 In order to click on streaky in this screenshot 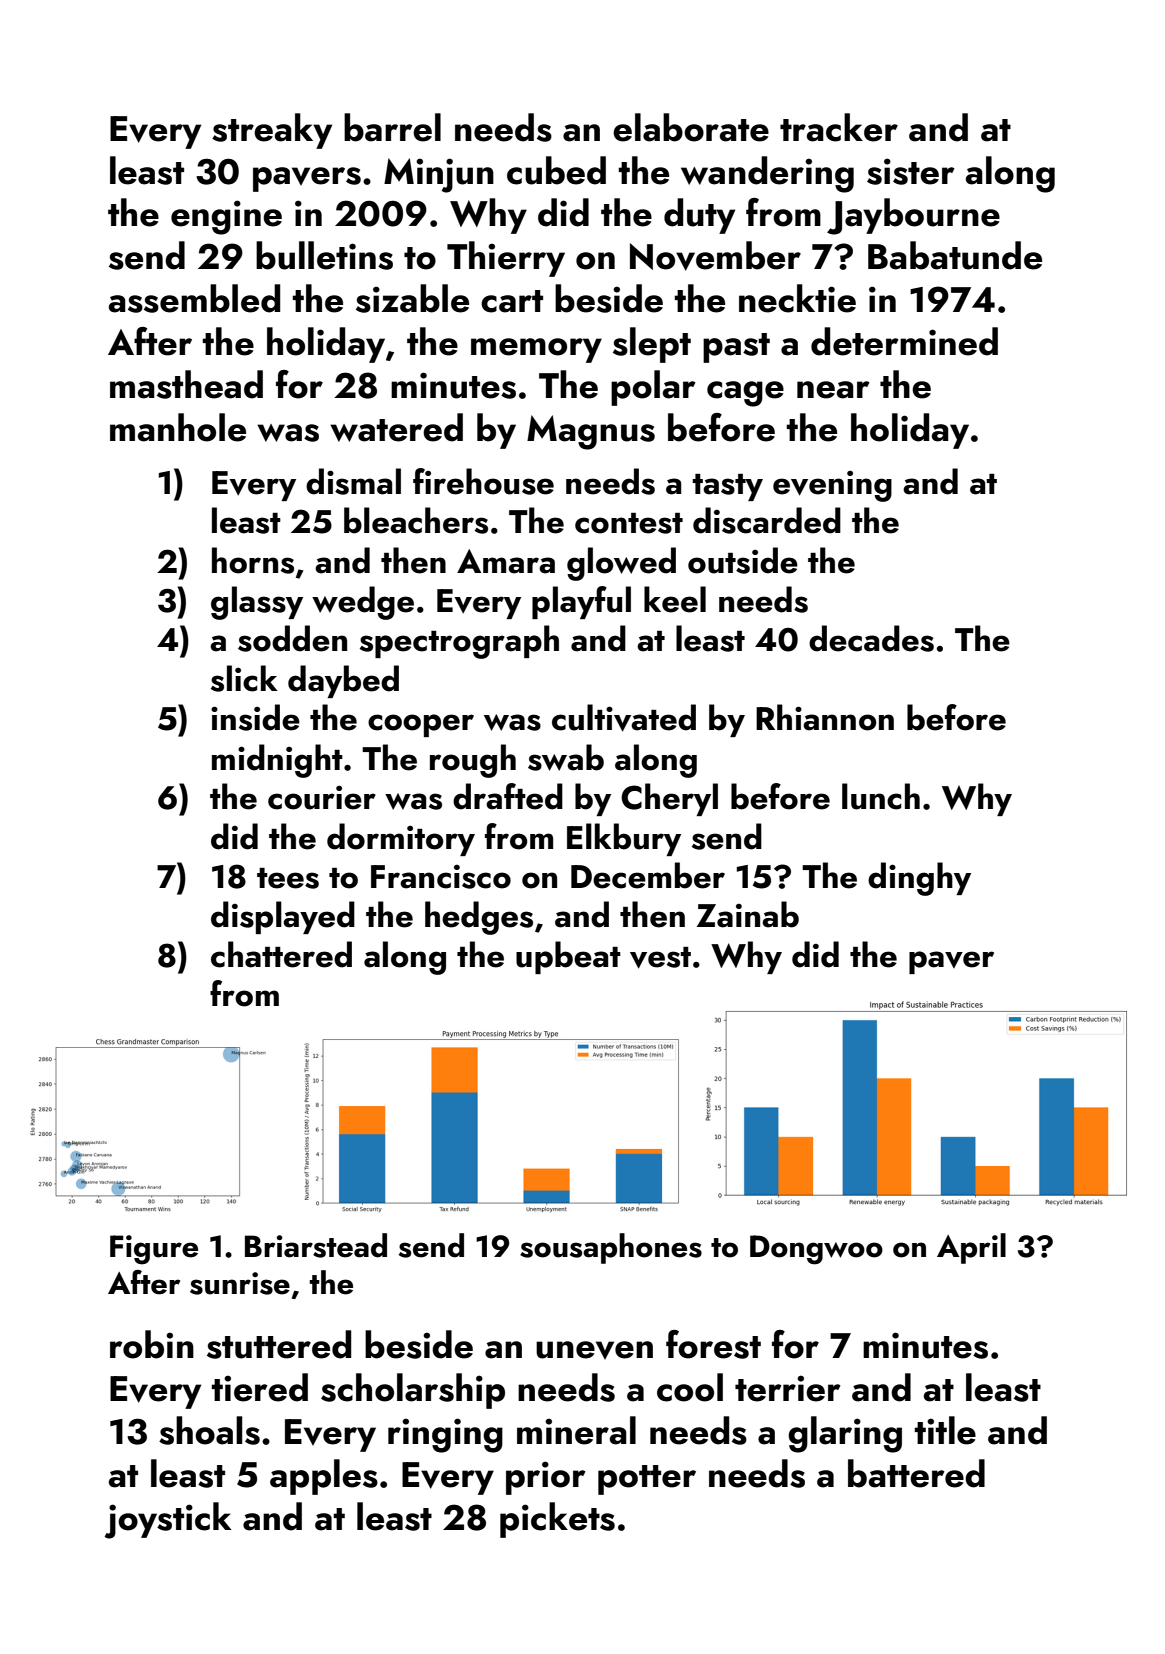, I will do `click(272, 131)`.
